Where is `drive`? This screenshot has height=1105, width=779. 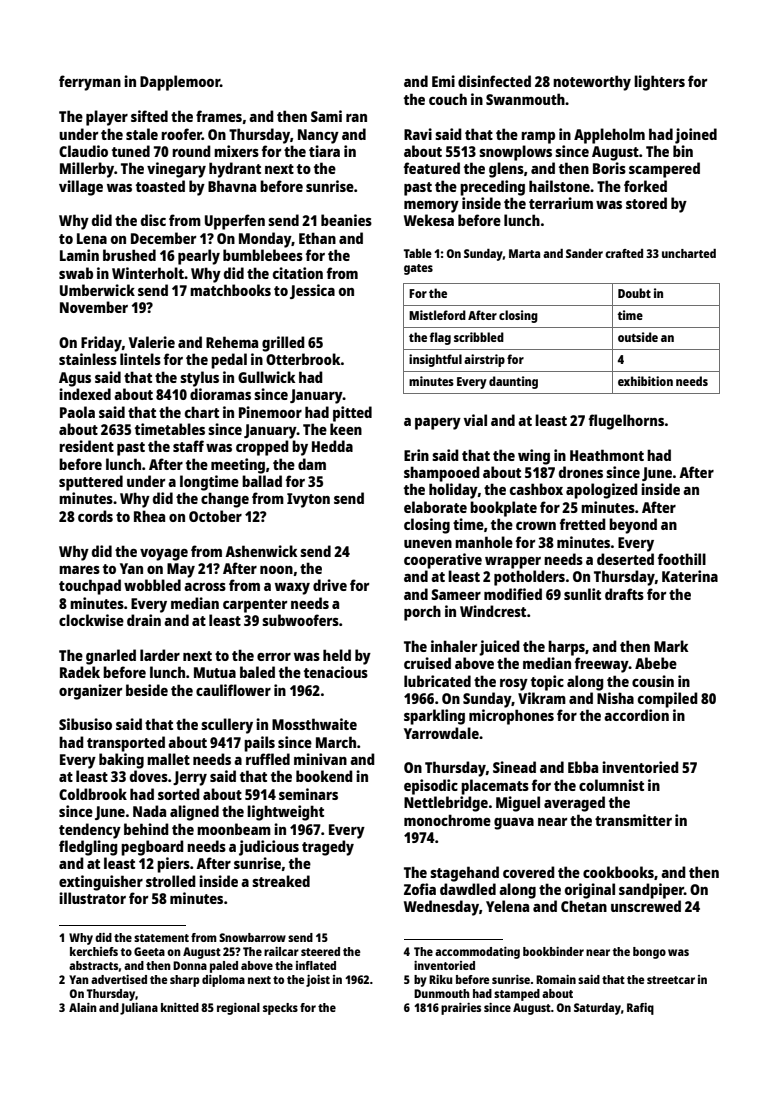 drive is located at coordinates (330, 585).
